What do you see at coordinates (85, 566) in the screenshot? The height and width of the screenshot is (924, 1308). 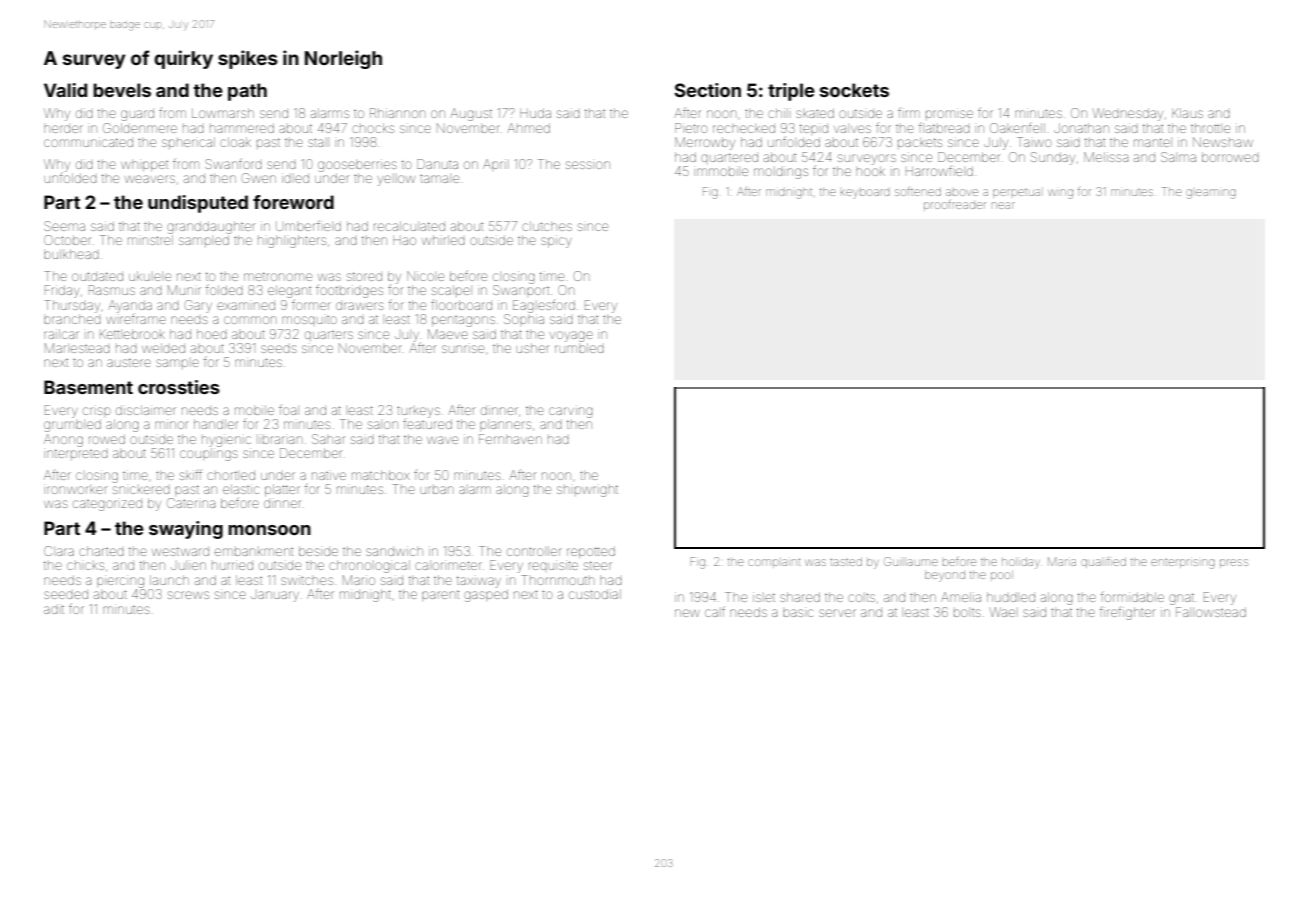 I see `chicks` at bounding box center [85, 566].
